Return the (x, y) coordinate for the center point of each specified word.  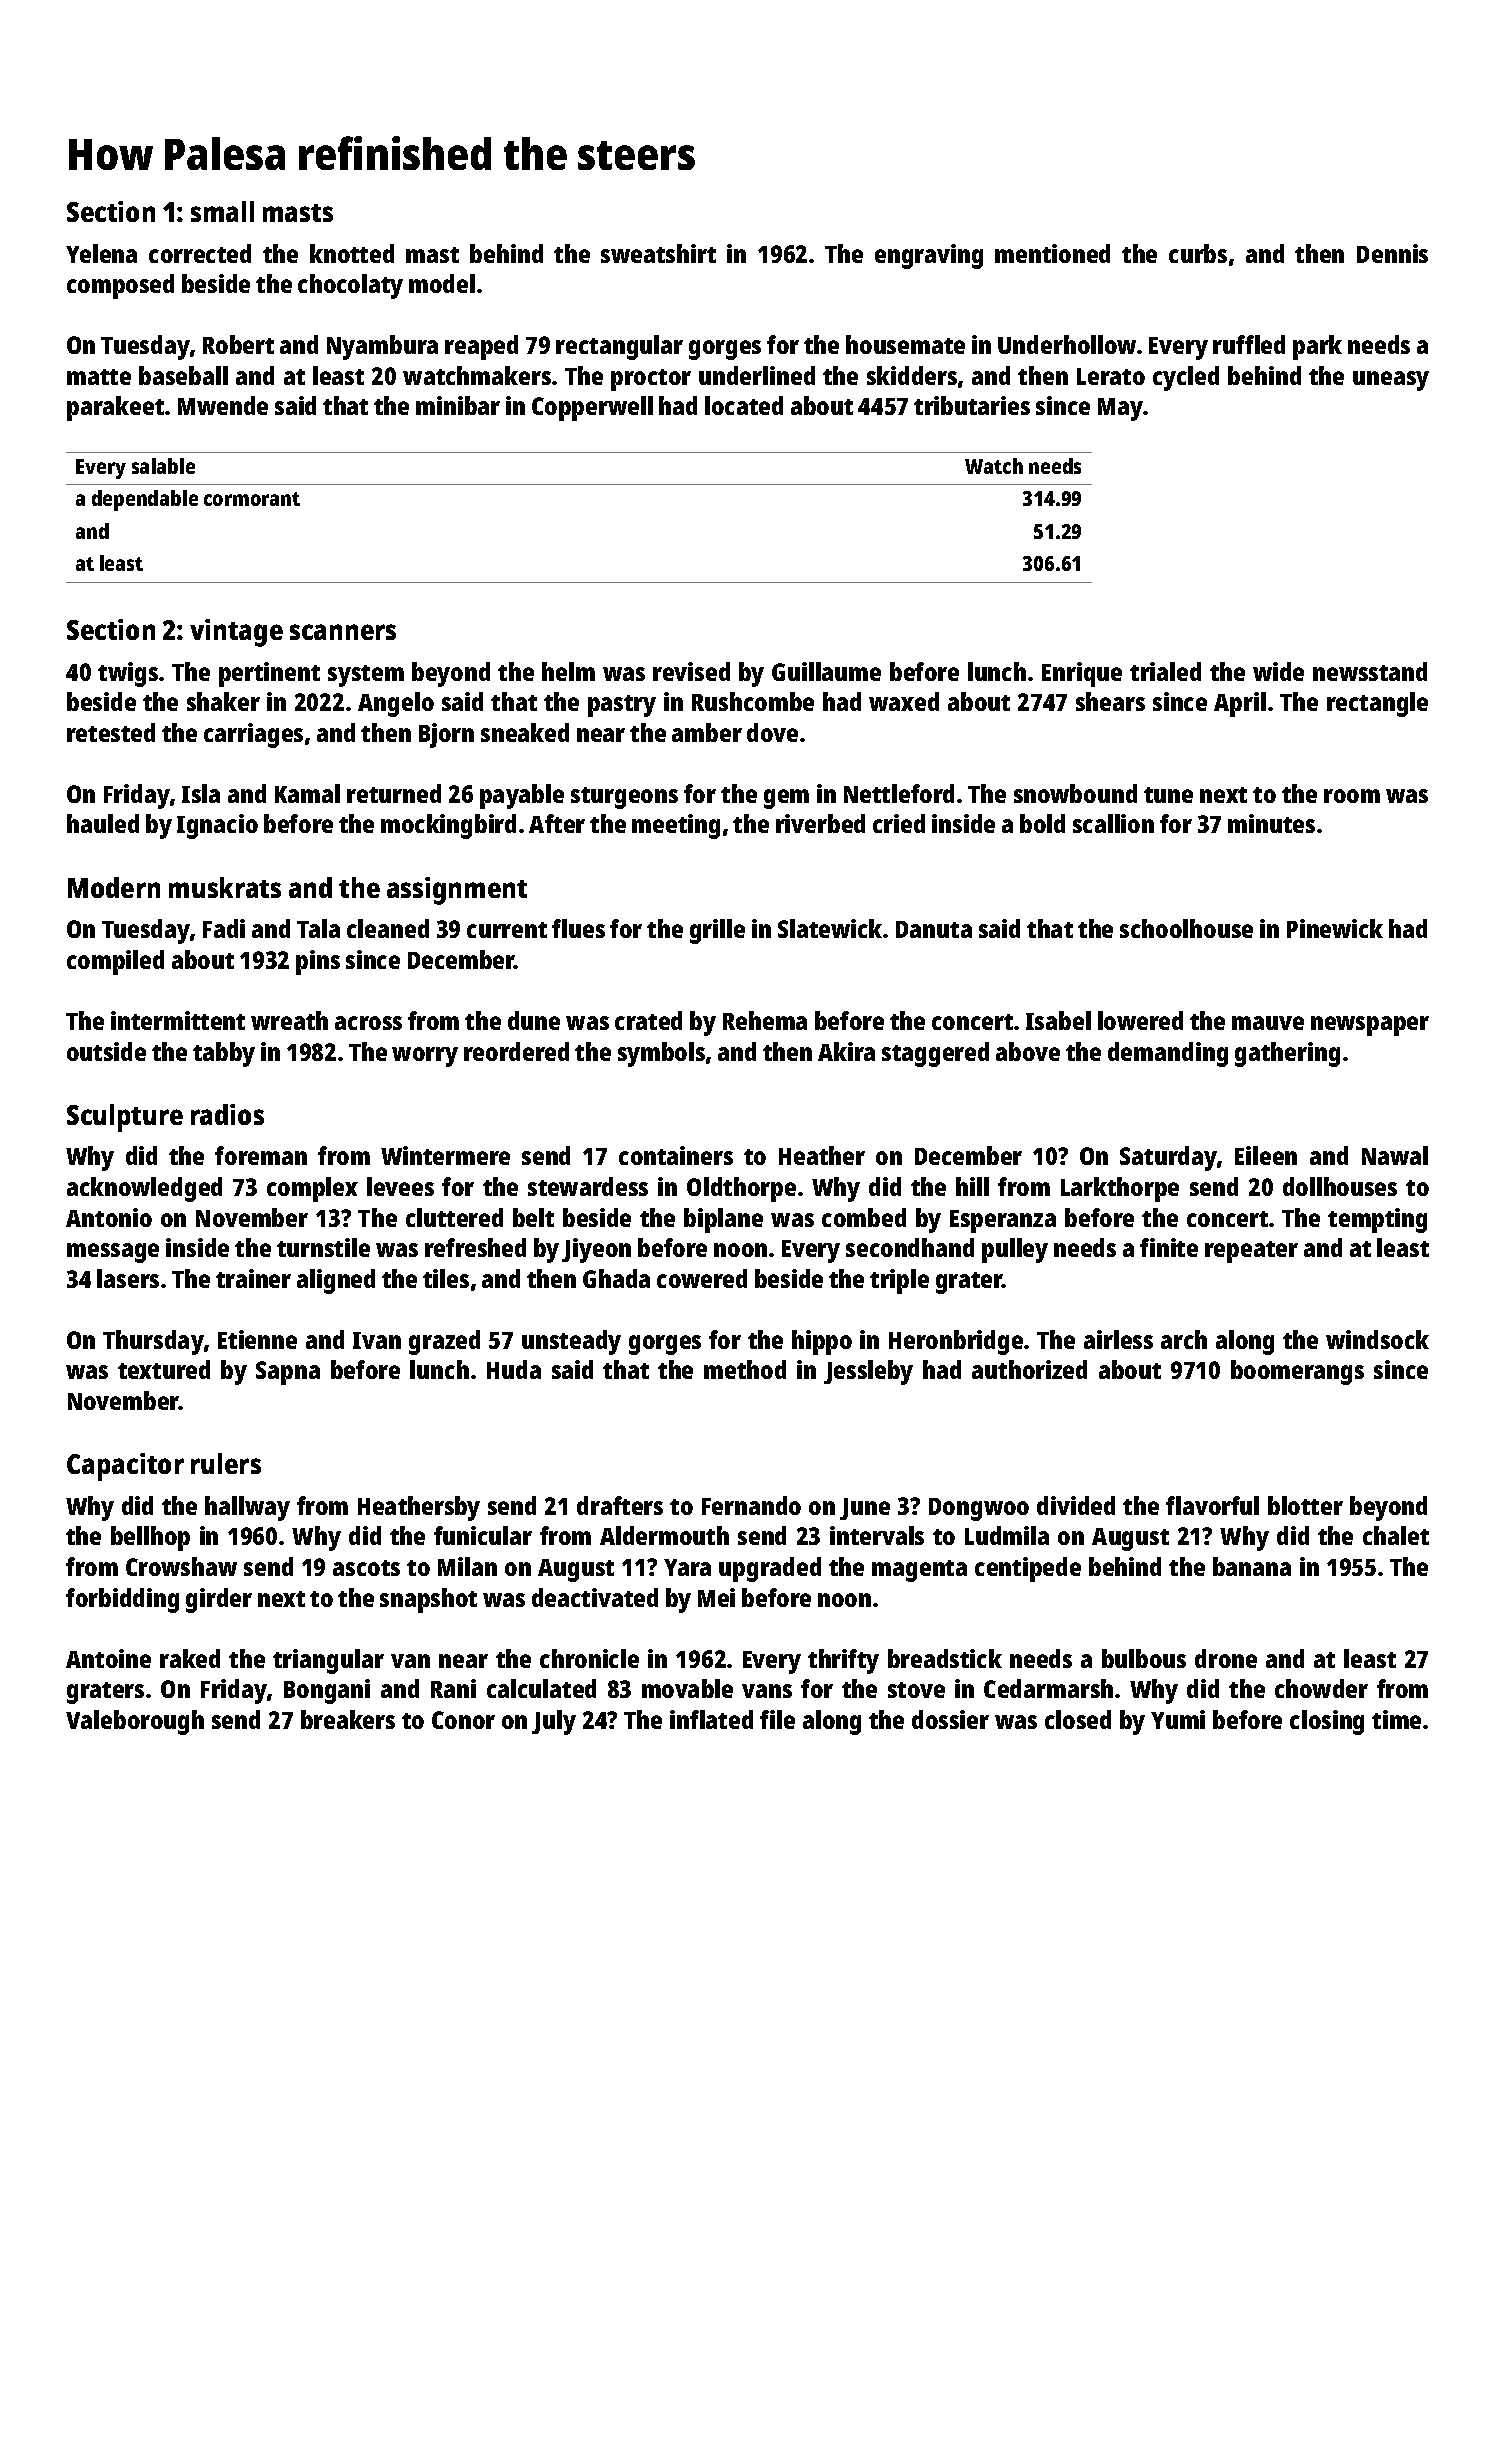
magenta (919, 1571)
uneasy (1391, 381)
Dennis (1392, 253)
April (1240, 704)
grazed (444, 1342)
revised (691, 671)
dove (772, 732)
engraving (929, 256)
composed (120, 286)
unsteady (571, 1342)
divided (1076, 1505)
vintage (236, 633)
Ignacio (217, 826)
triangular (328, 1661)
